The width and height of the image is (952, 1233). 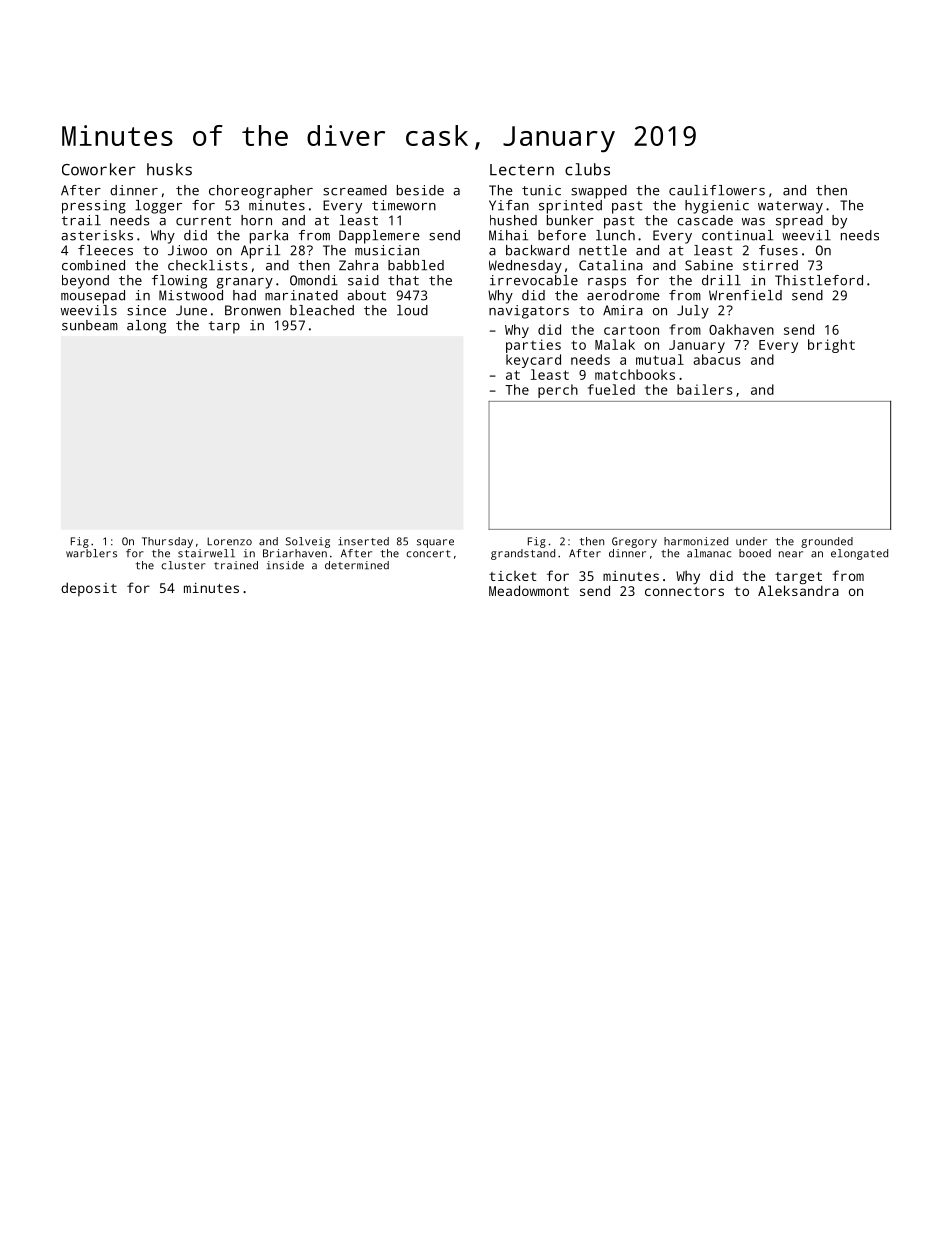 What do you see at coordinates (615, 235) in the image?
I see `lunch` at bounding box center [615, 235].
